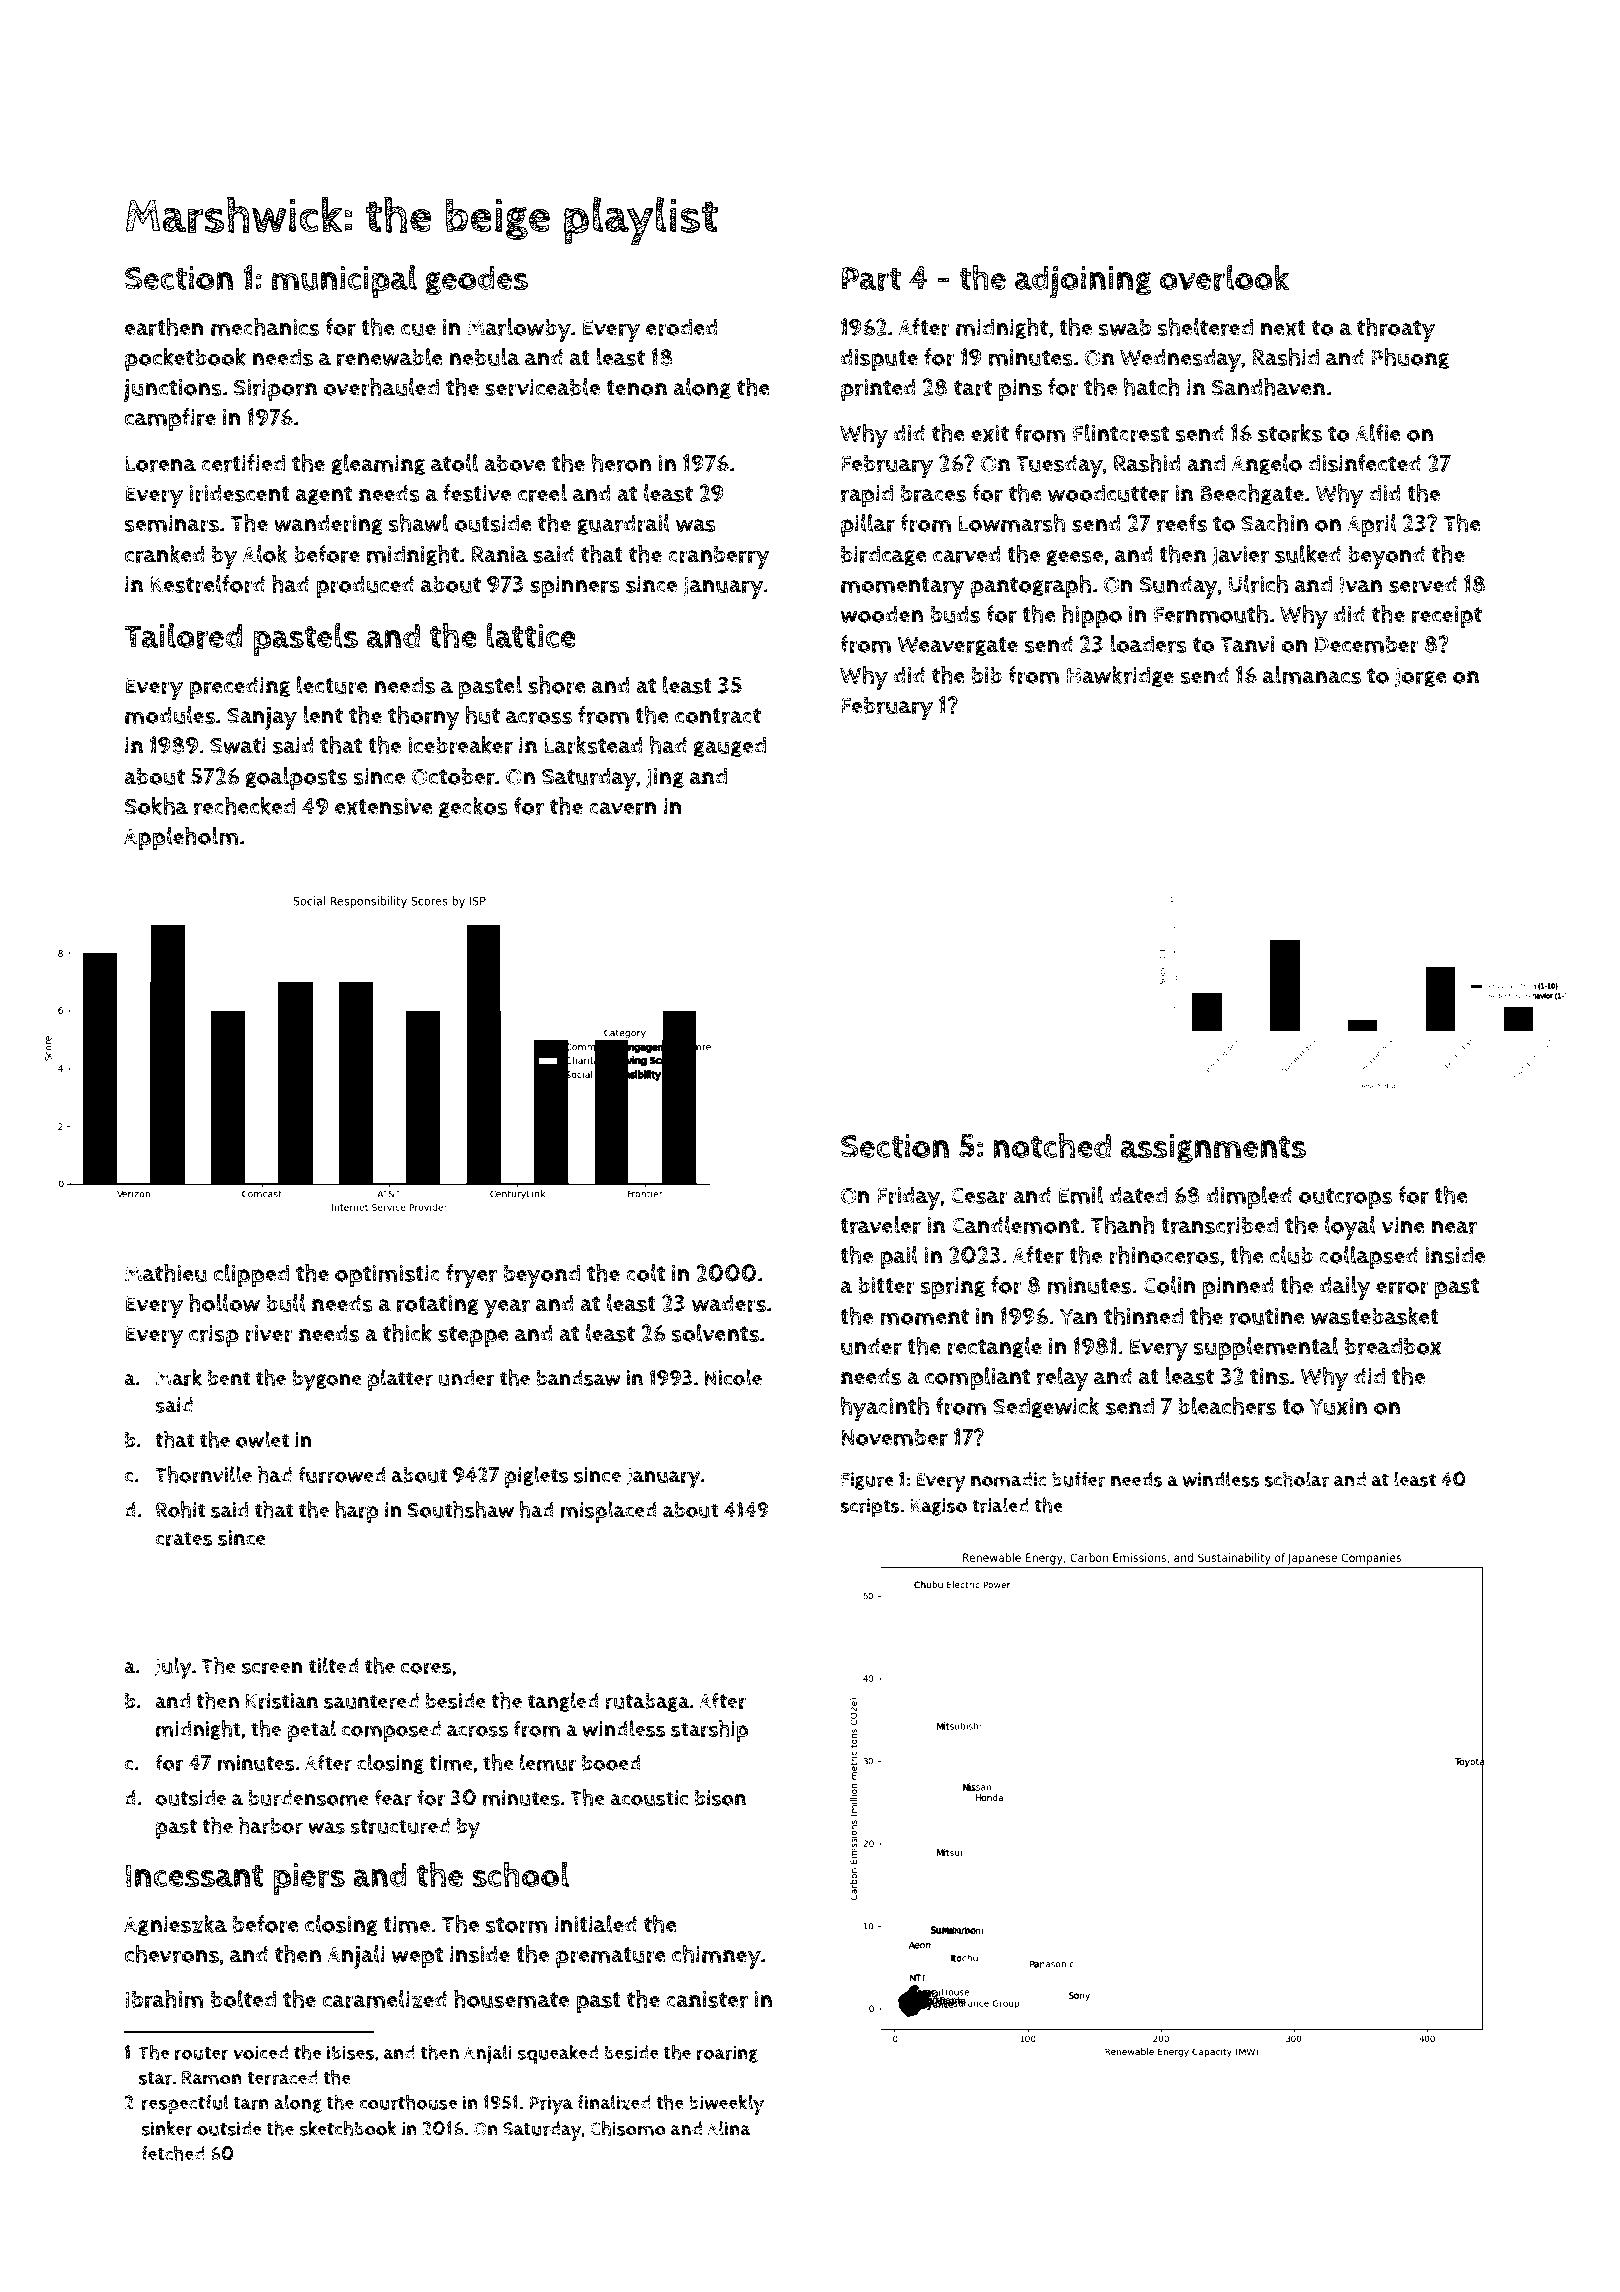  What do you see at coordinates (871, 279) in the screenshot?
I see `Part` at bounding box center [871, 279].
